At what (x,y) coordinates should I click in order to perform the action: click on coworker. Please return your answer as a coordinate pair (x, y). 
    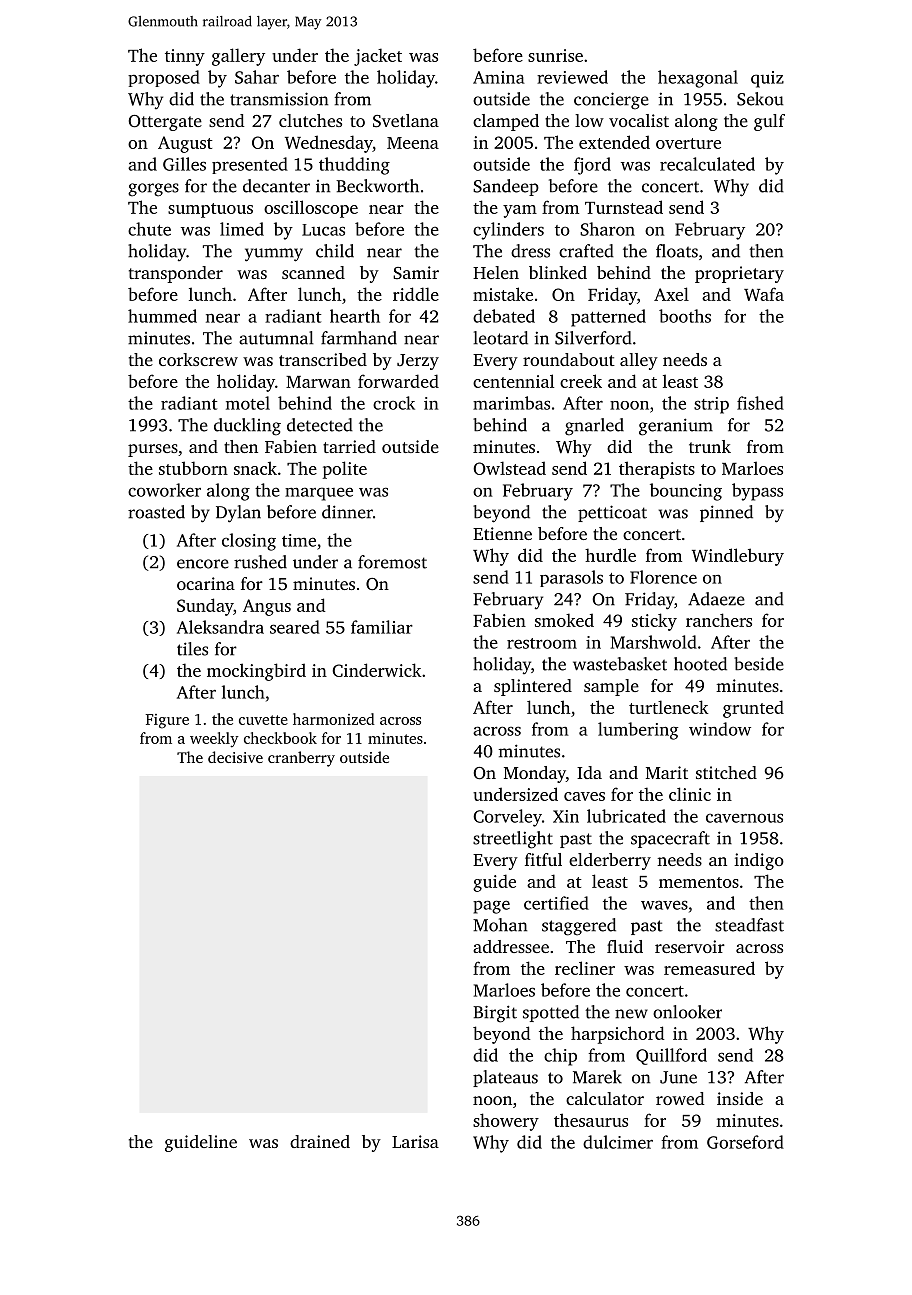
    Looking at the image, I should click on (164, 490).
